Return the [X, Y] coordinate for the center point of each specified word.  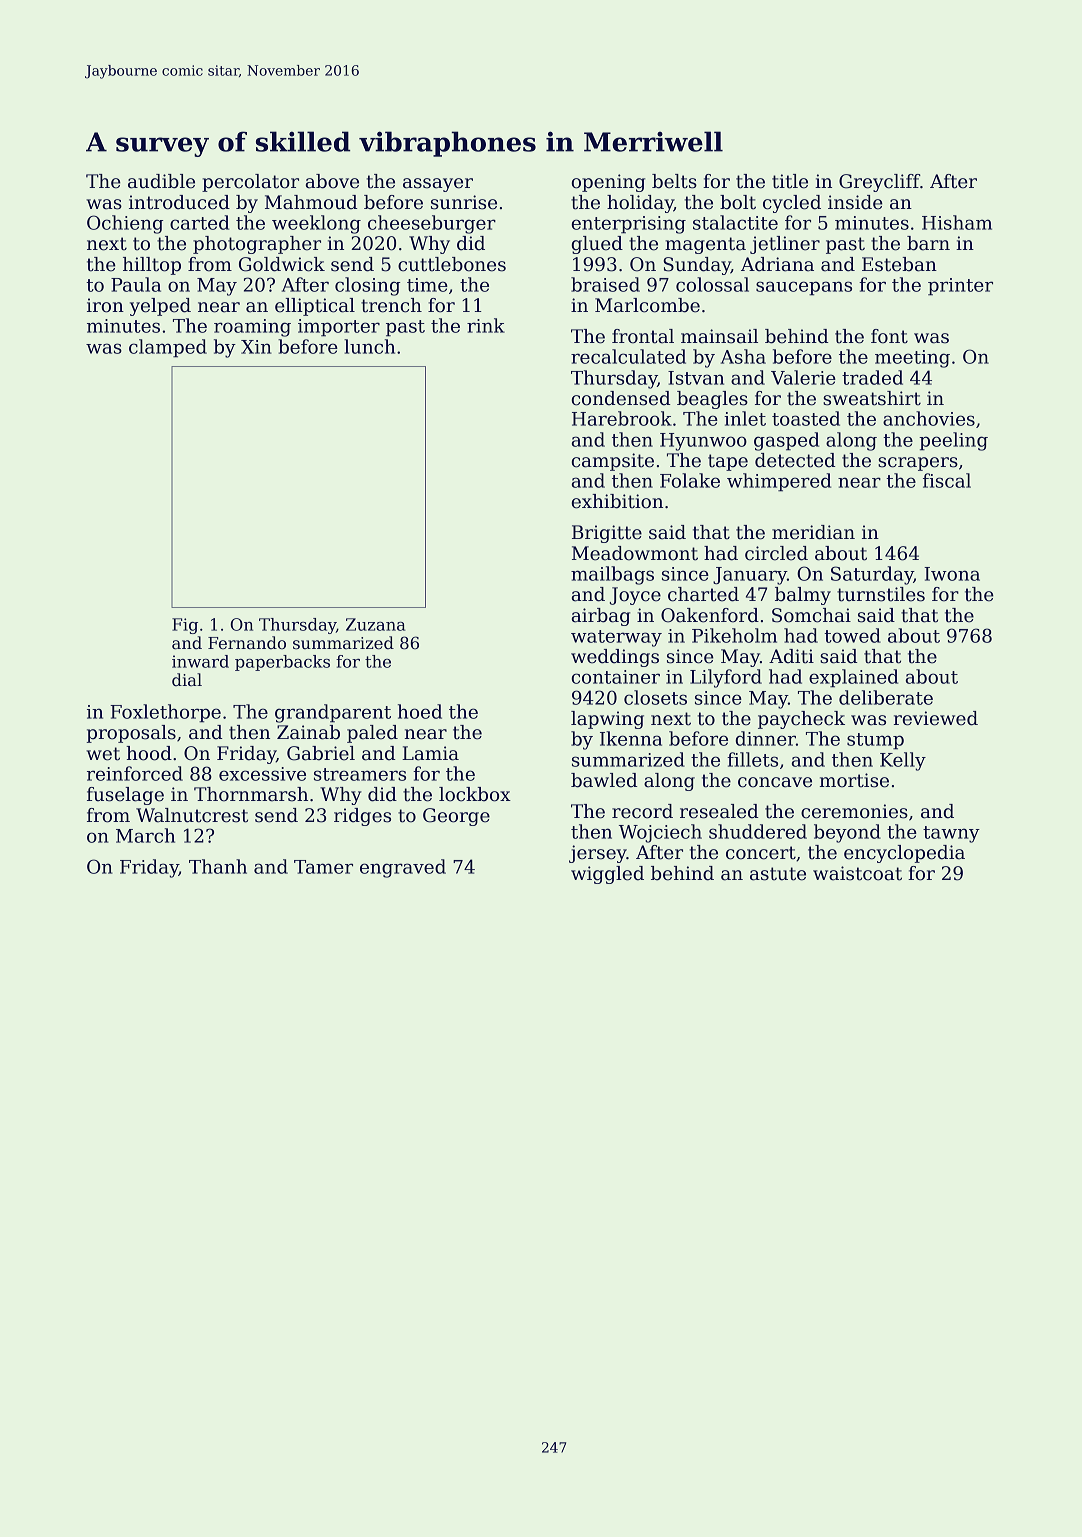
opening [608, 183]
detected [795, 460]
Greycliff [879, 183]
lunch [369, 346]
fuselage [125, 796]
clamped [168, 348]
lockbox [475, 794]
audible [161, 181]
